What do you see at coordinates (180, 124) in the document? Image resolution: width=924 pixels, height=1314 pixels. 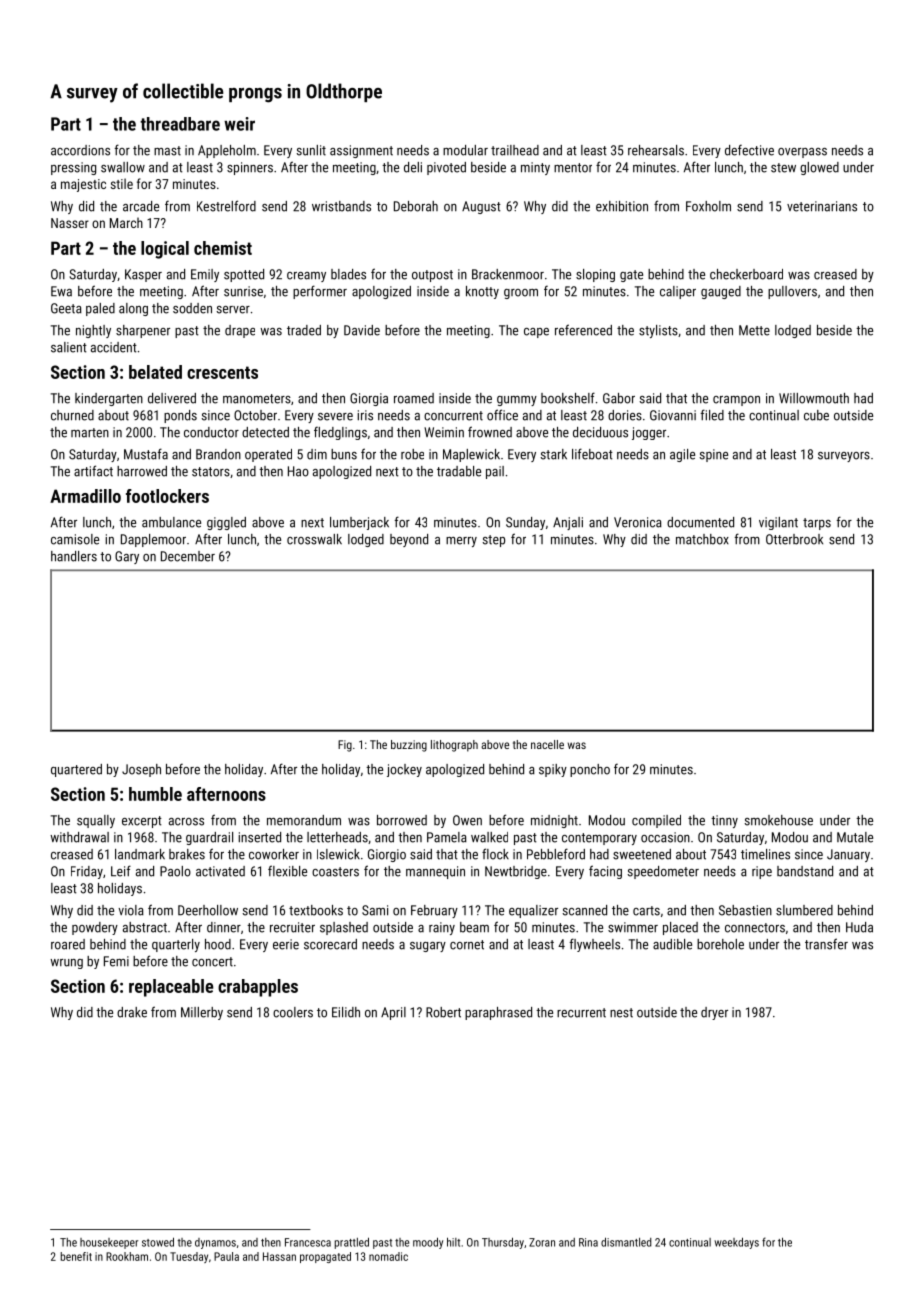 I see `threadbare` at bounding box center [180, 124].
